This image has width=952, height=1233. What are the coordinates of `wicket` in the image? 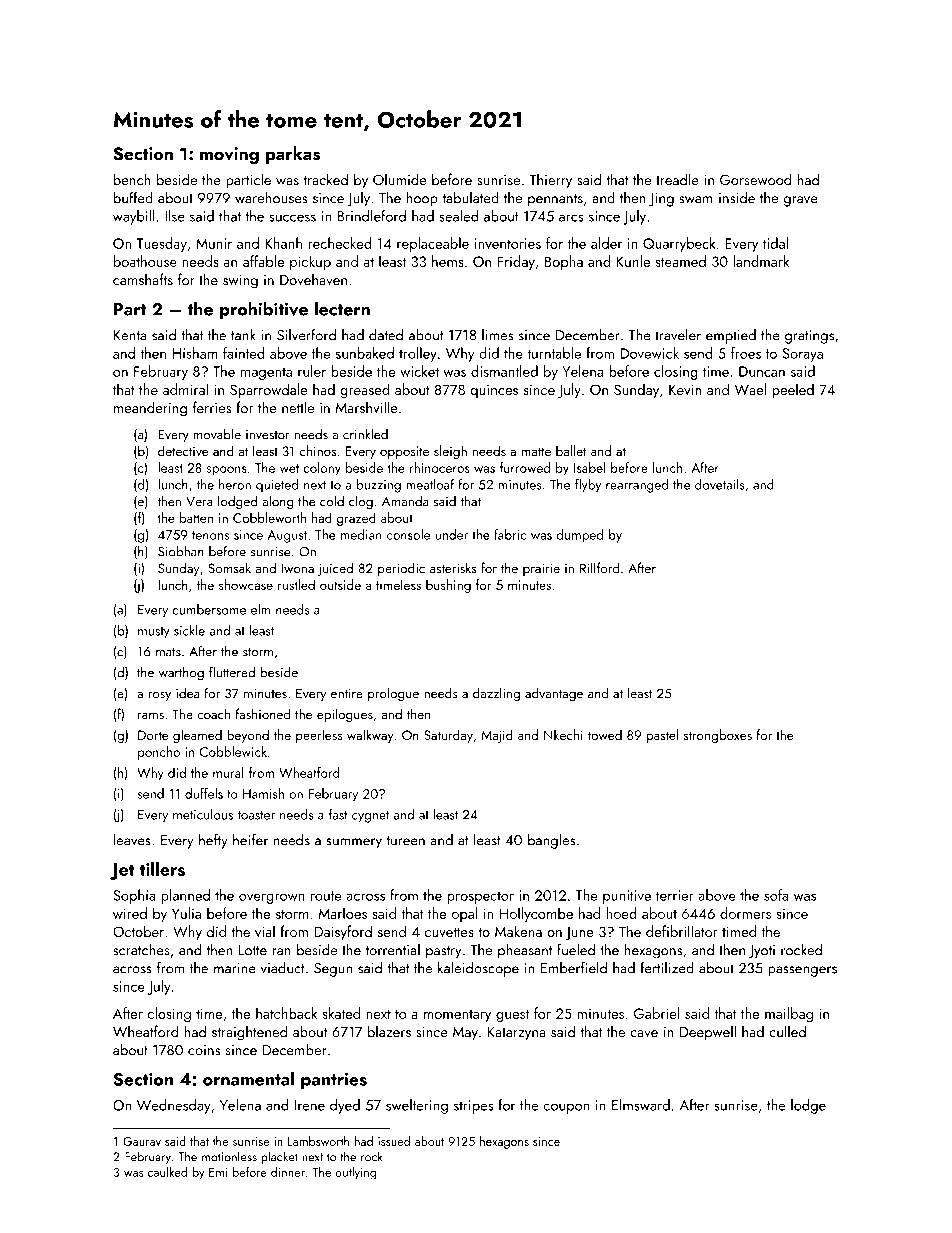 It's located at (419, 371).
